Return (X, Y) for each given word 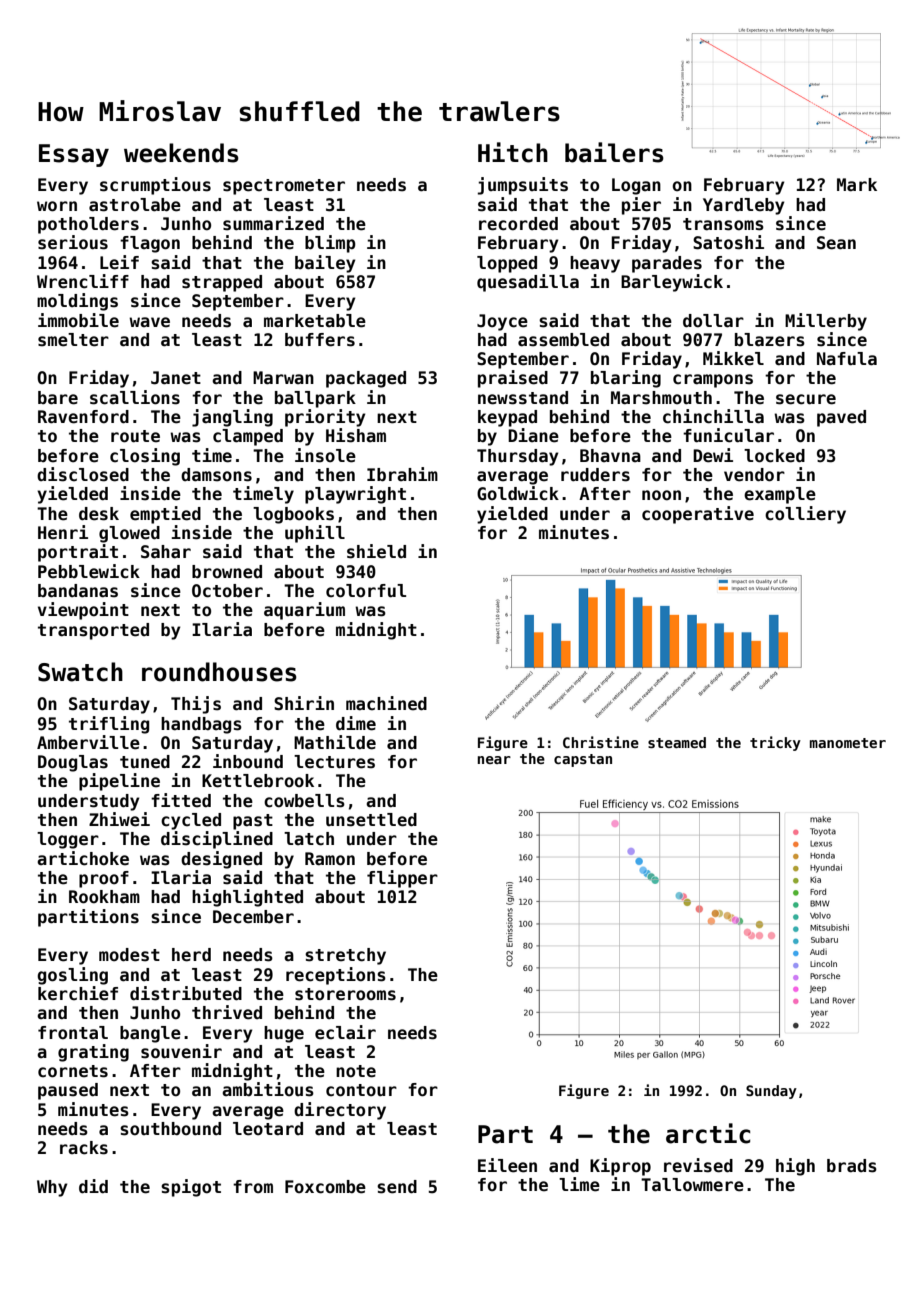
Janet (176, 378)
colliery (805, 515)
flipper (402, 879)
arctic (708, 1133)
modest (129, 955)
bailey (325, 264)
